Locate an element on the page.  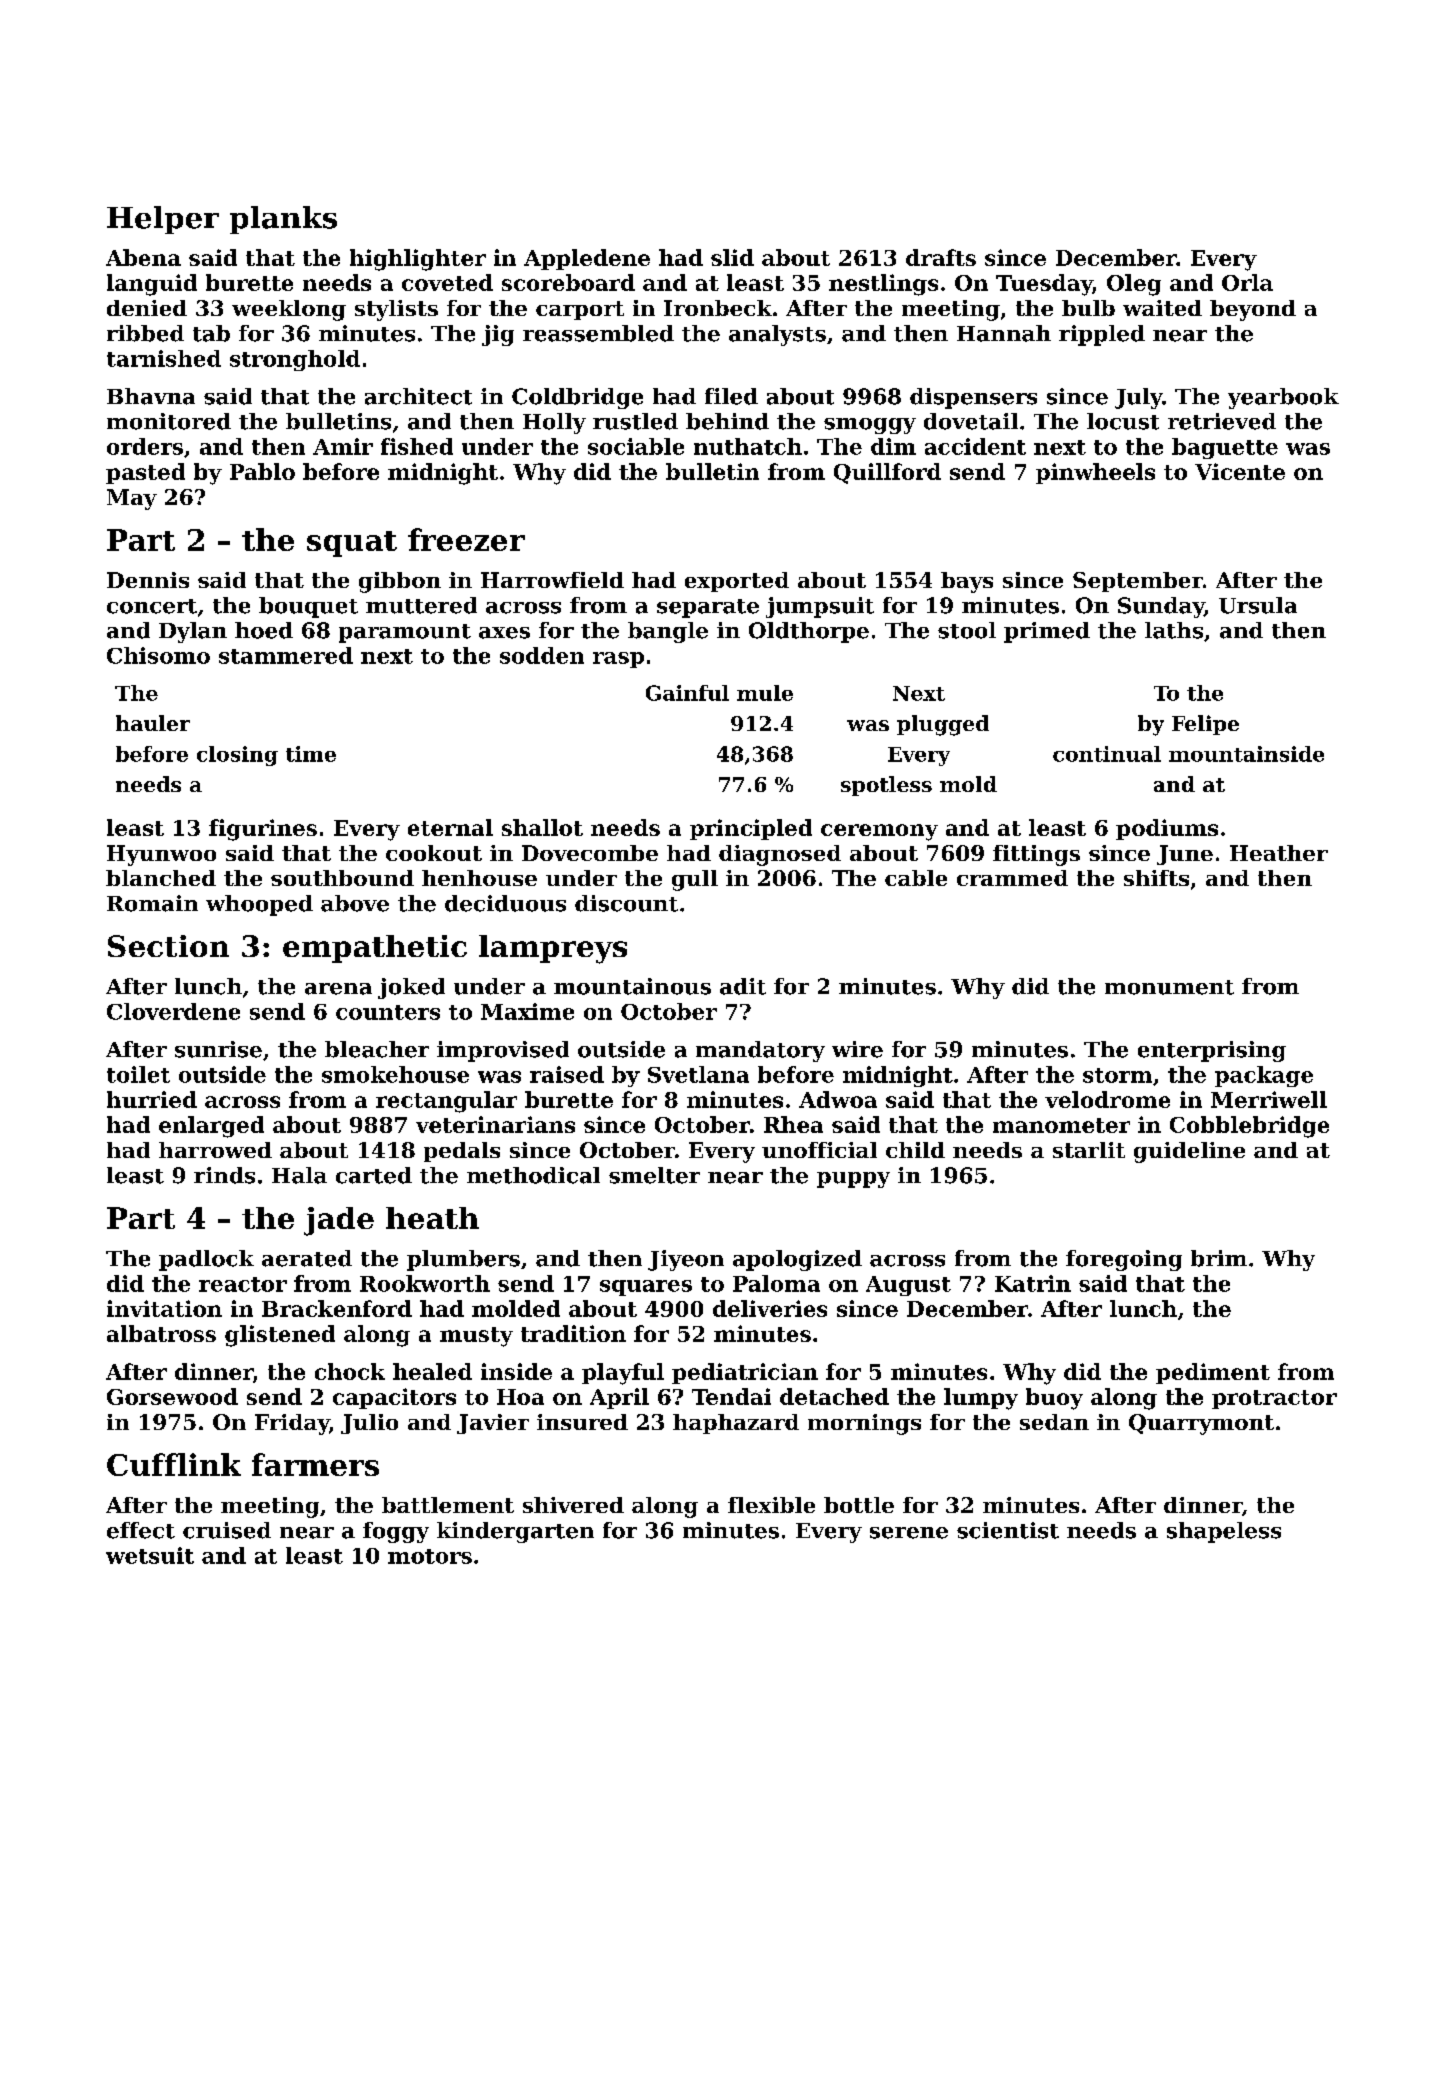
smokehouse is located at coordinates (395, 1074).
